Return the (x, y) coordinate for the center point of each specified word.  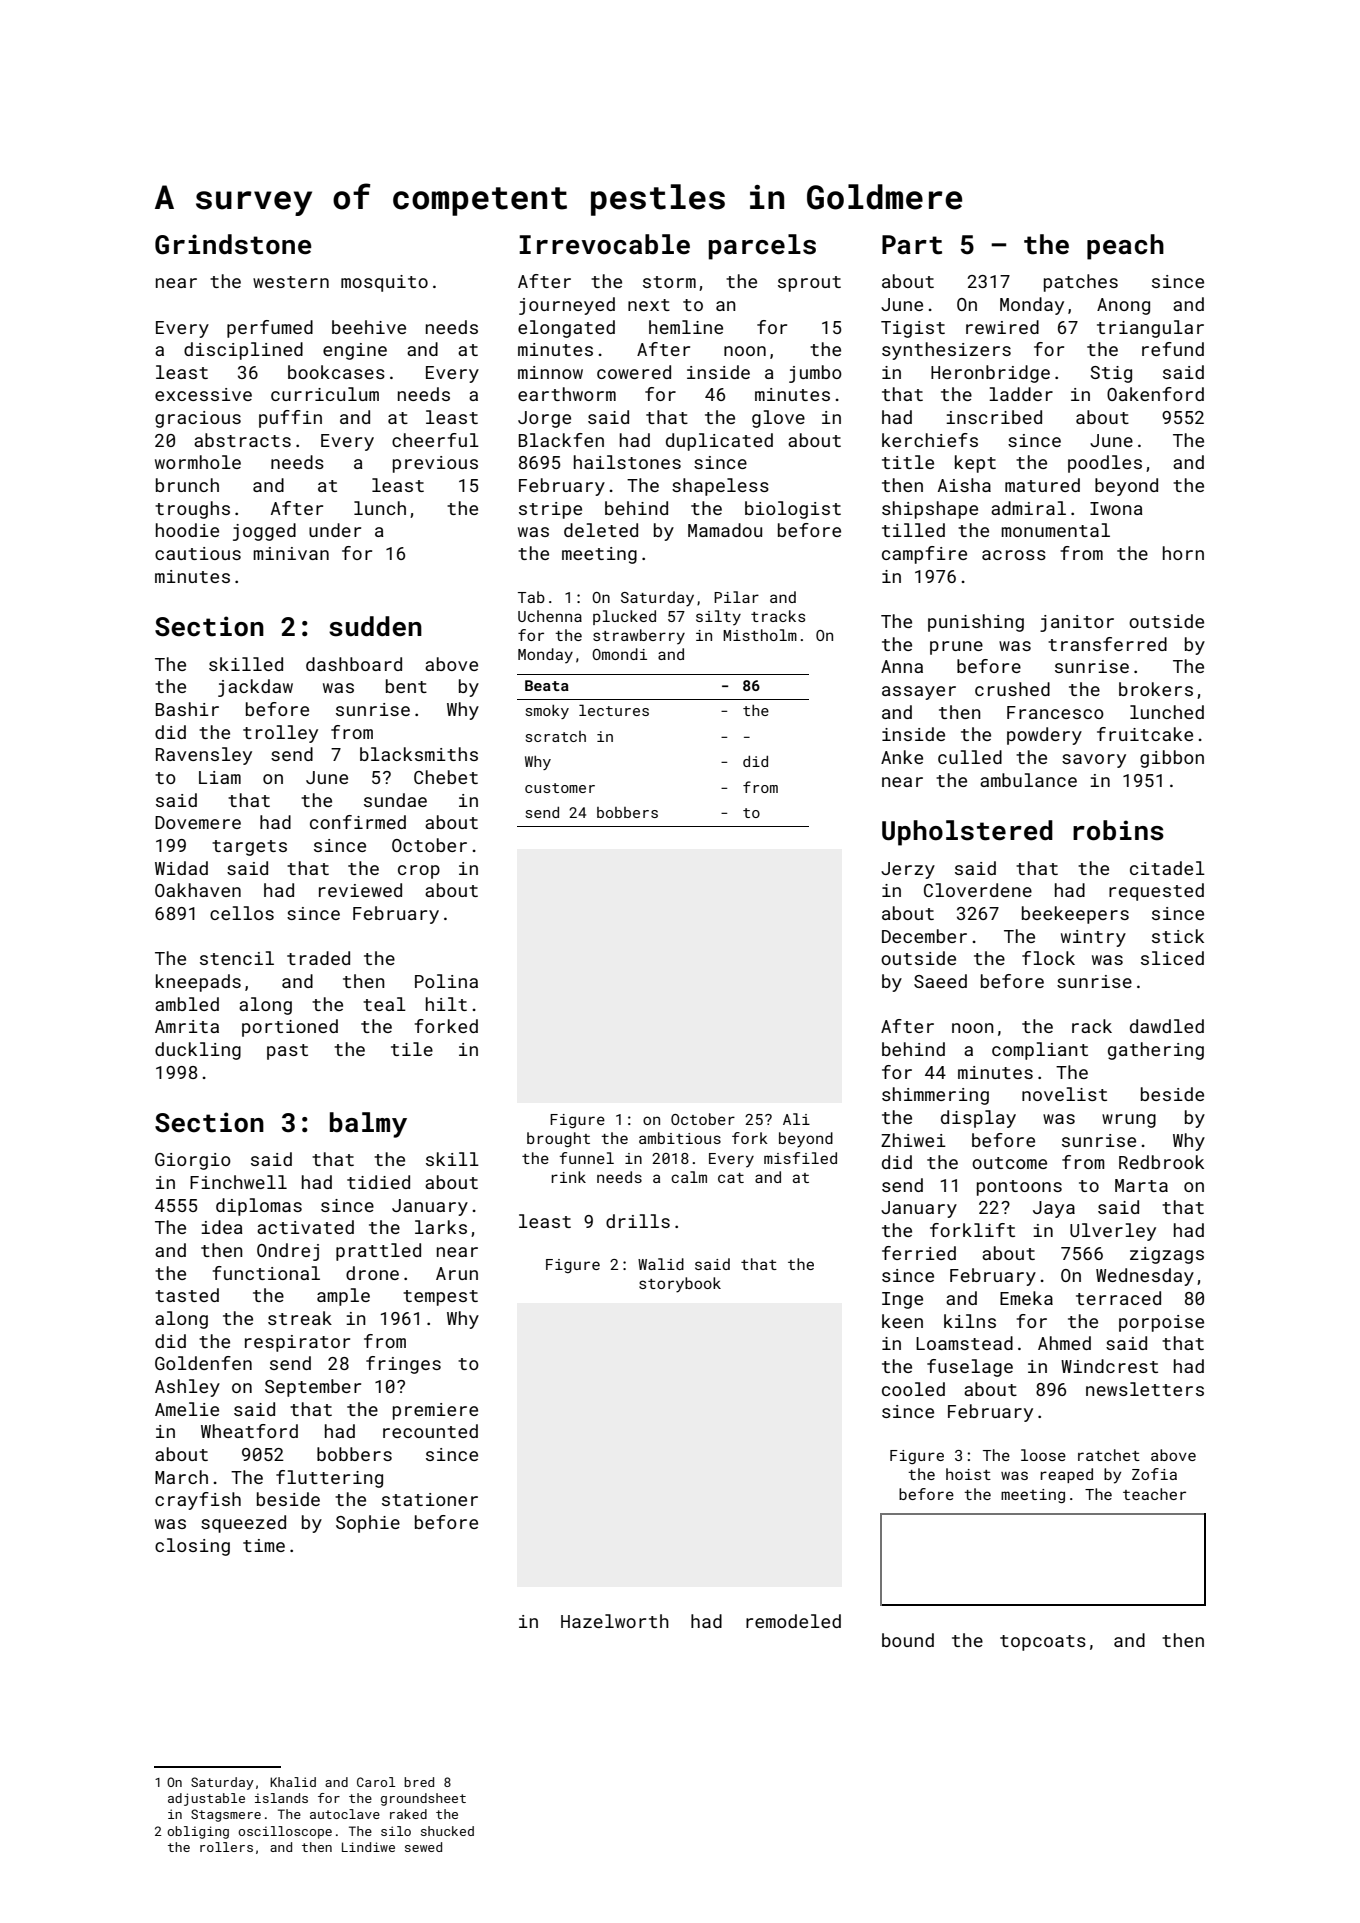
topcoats (1043, 1643)
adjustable (206, 1799)
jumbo (815, 374)
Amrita (187, 1026)
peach (1125, 247)
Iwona (1116, 508)
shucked (447, 1831)
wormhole (198, 462)
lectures (614, 710)
